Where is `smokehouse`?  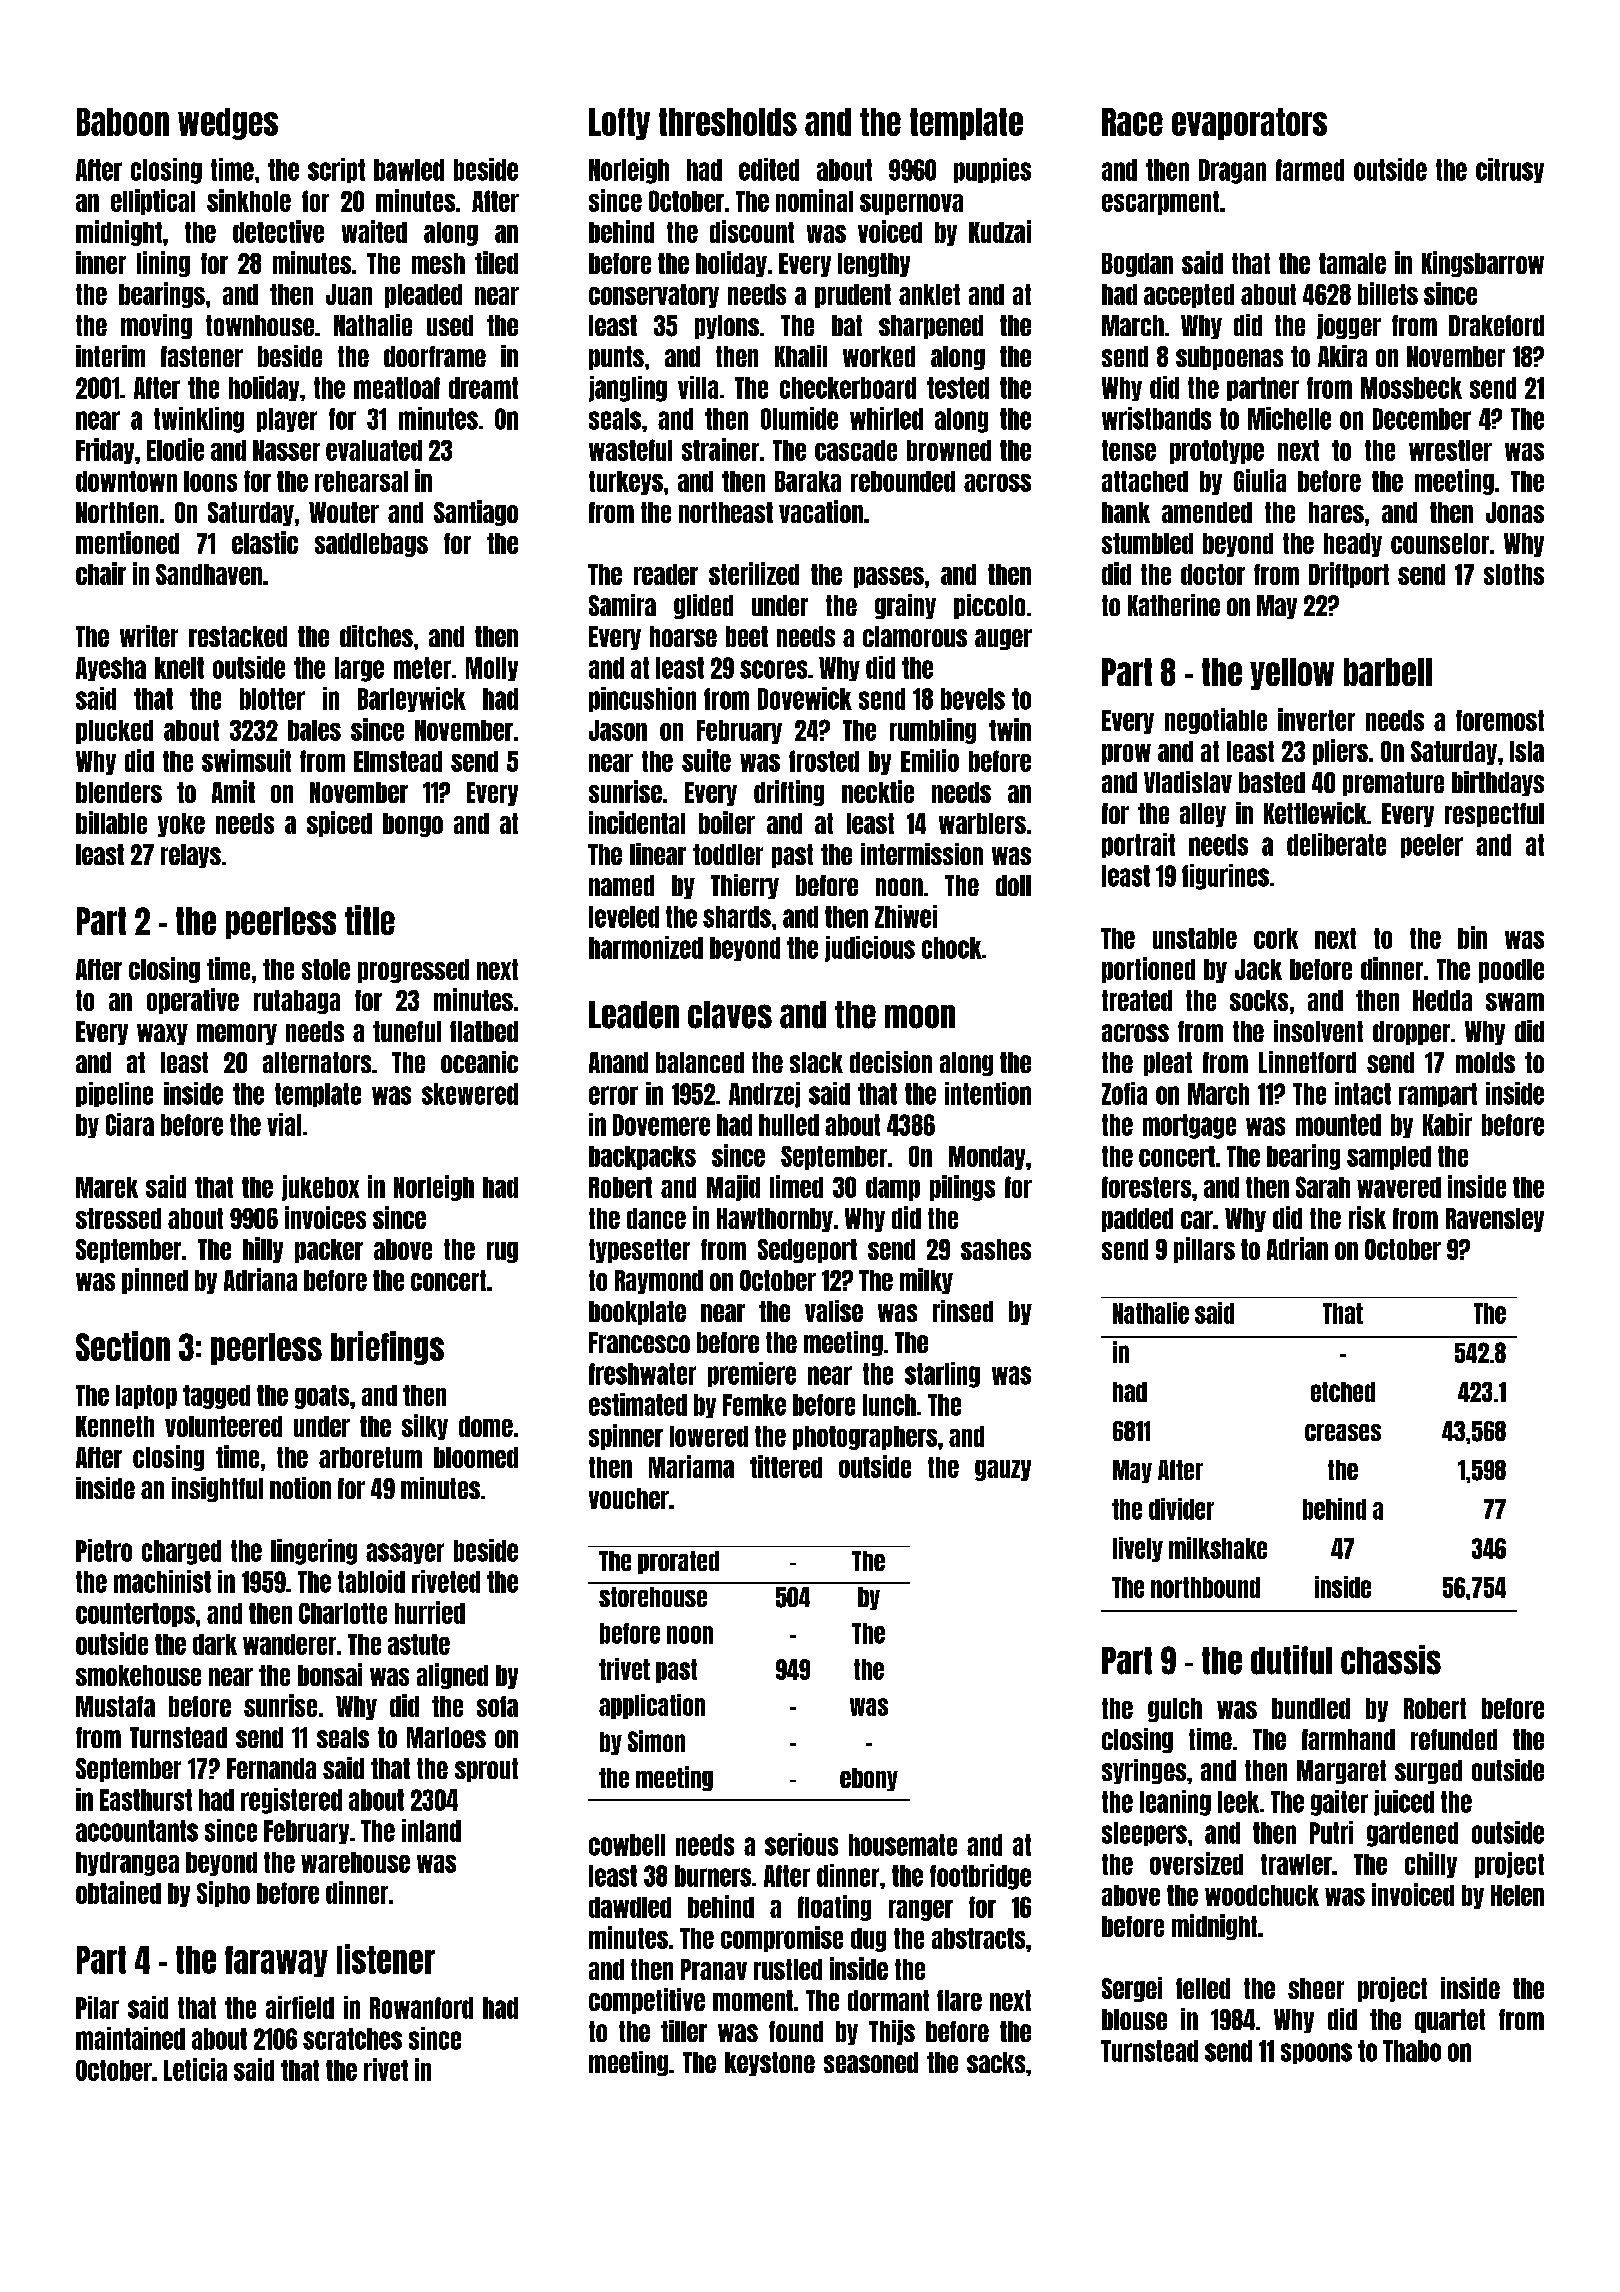 smokehouse is located at coordinates (138, 1675).
